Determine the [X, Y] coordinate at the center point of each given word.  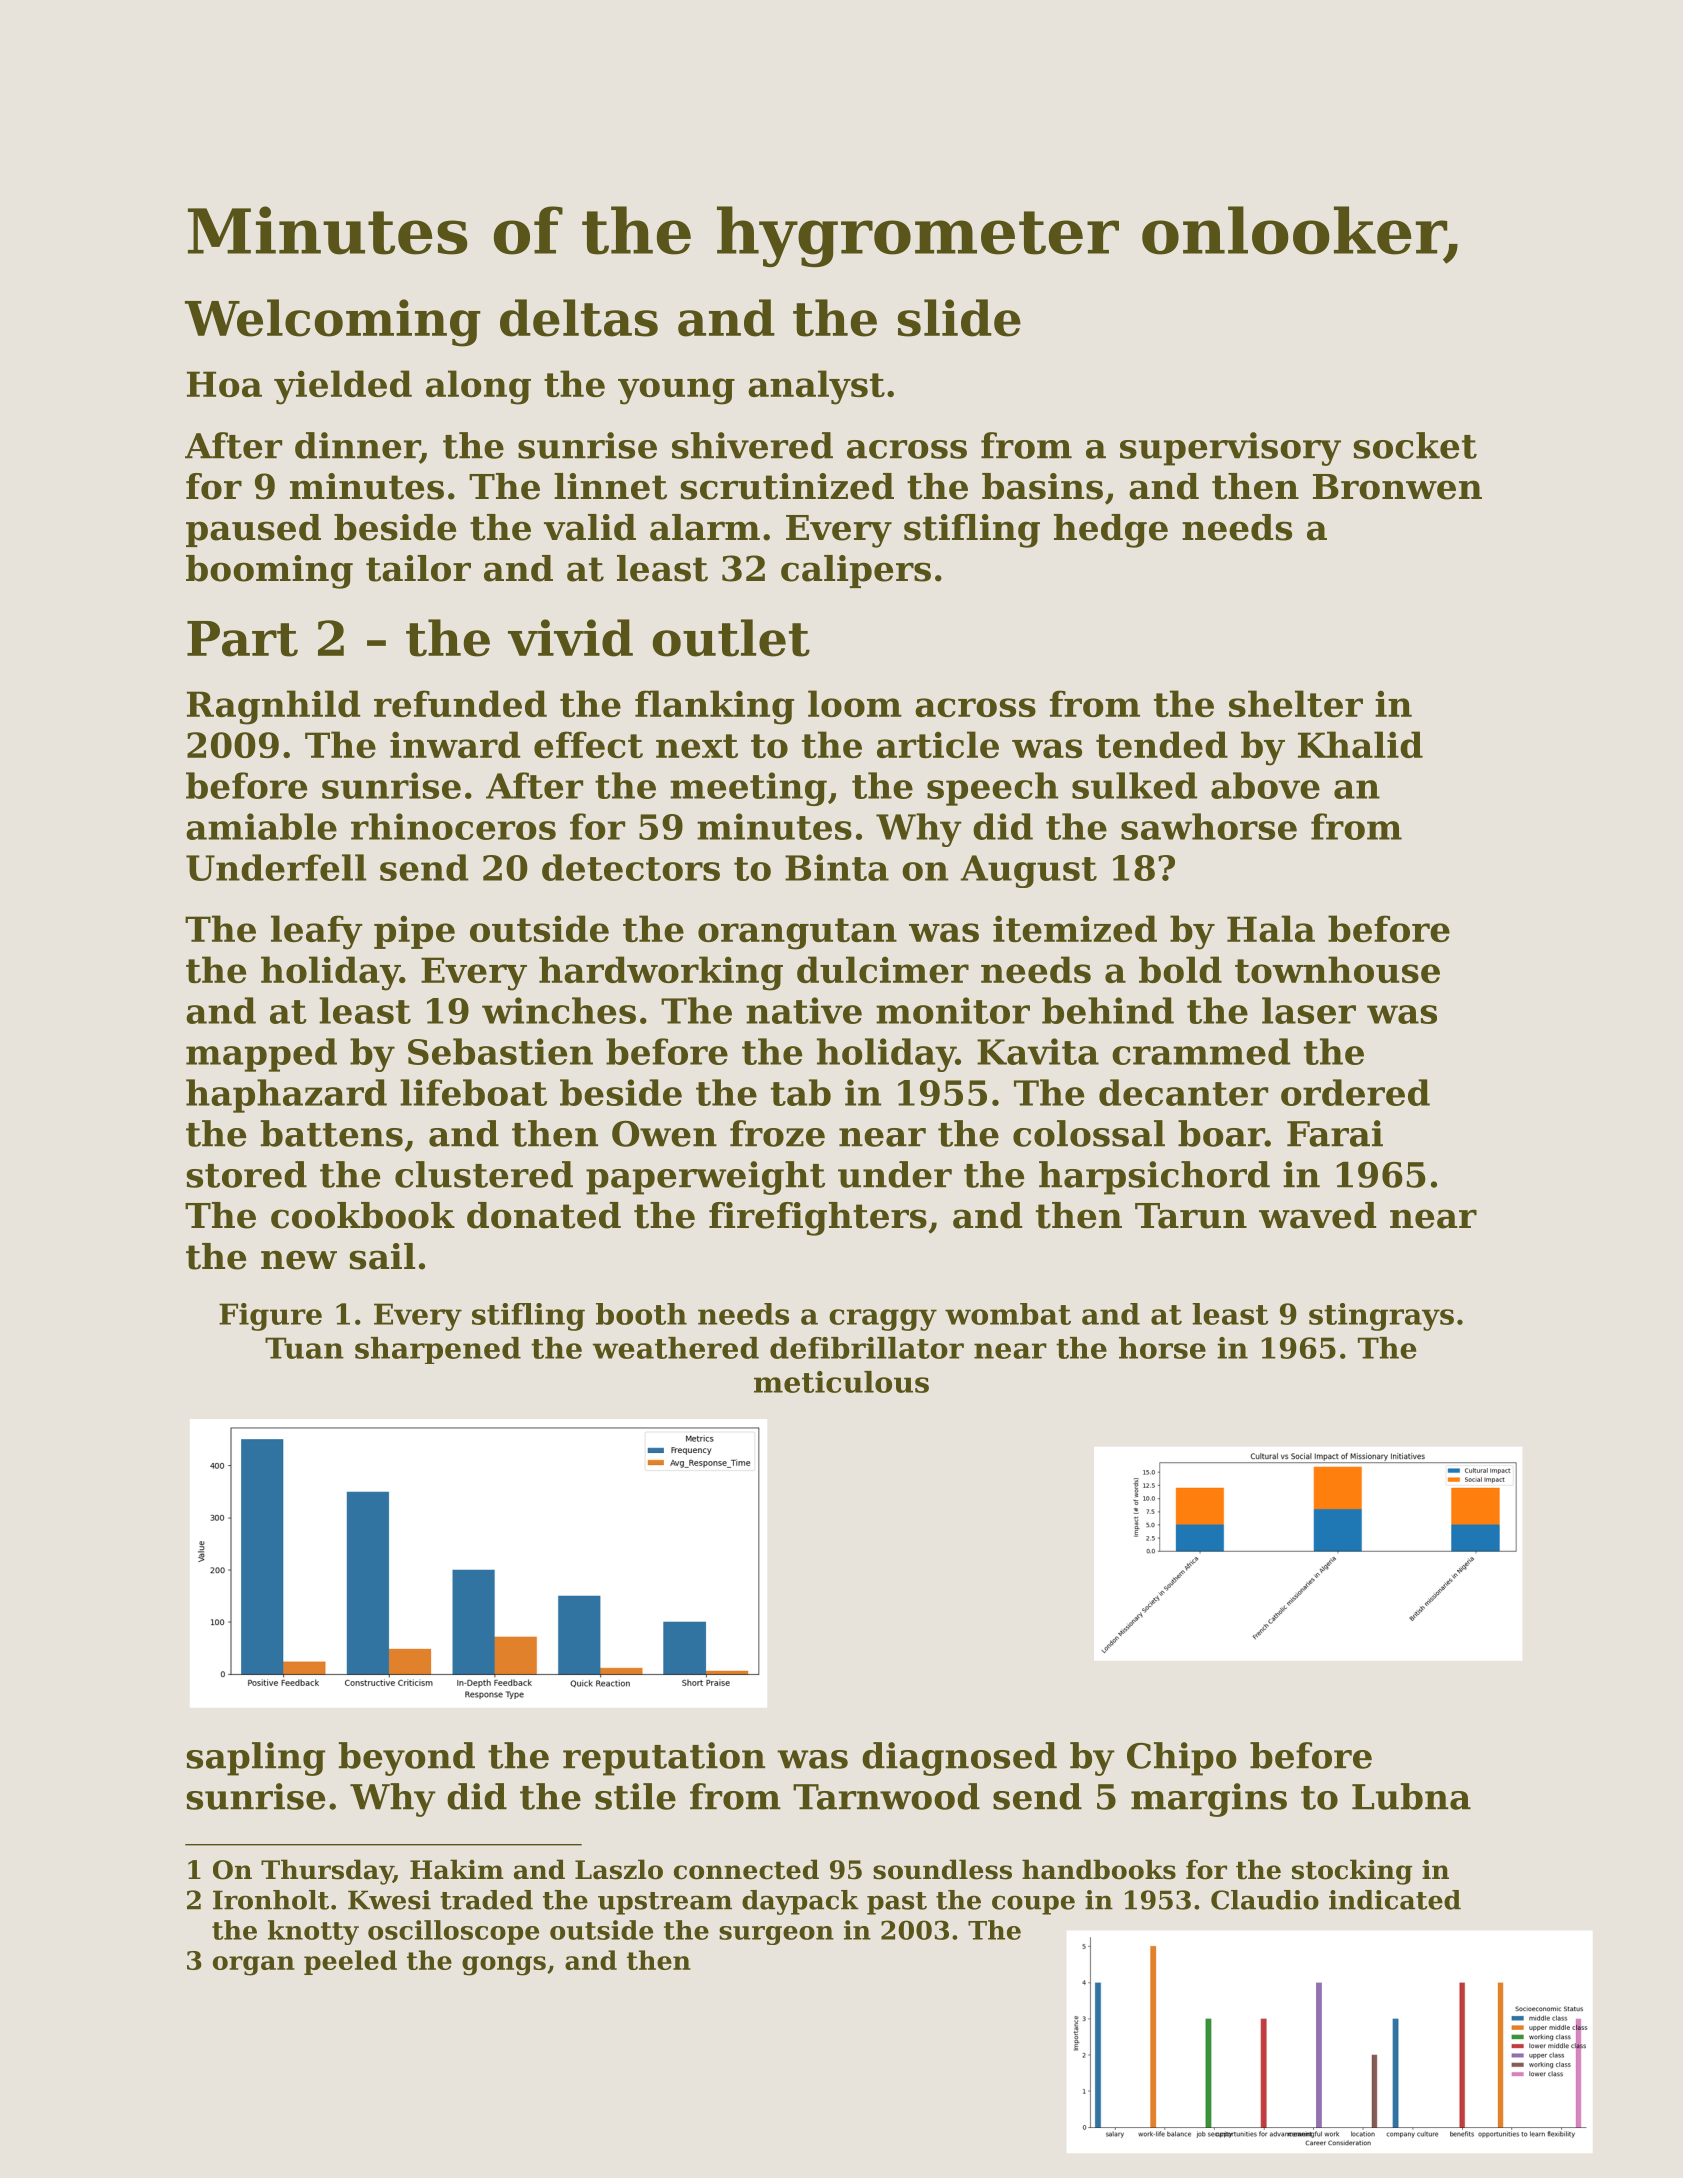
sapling [256, 1759]
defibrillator [867, 1348]
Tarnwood [886, 1796]
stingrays [1381, 1317]
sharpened [438, 1350]
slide [959, 318]
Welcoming [333, 323]
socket [1415, 445]
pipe [414, 932]
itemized [1075, 928]
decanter [1183, 1092]
